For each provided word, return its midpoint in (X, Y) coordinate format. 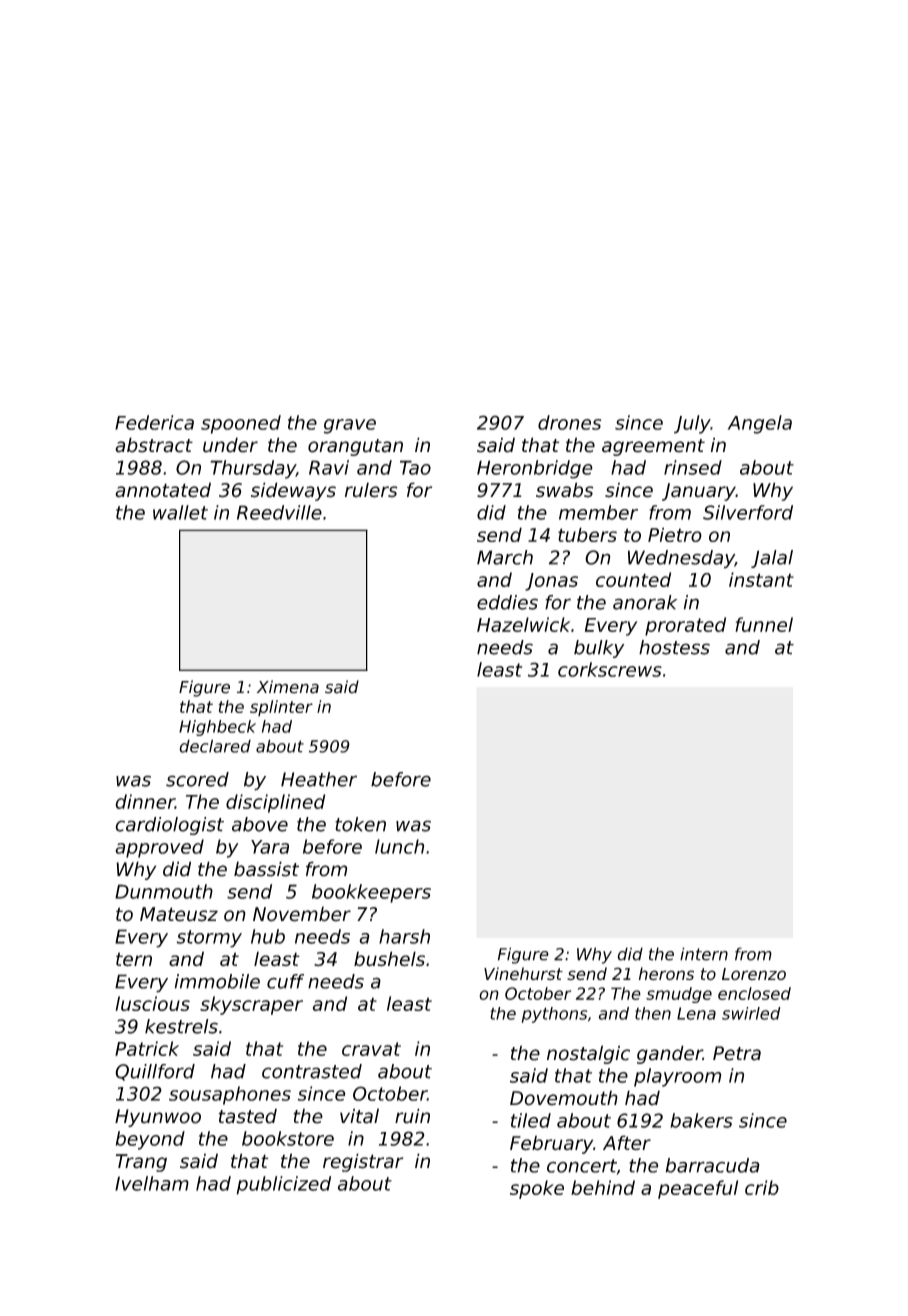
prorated (685, 626)
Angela (760, 424)
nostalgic (588, 1054)
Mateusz (179, 914)
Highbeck (217, 728)
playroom (677, 1077)
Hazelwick (523, 624)
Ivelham (152, 1183)
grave (350, 426)
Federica (154, 422)
